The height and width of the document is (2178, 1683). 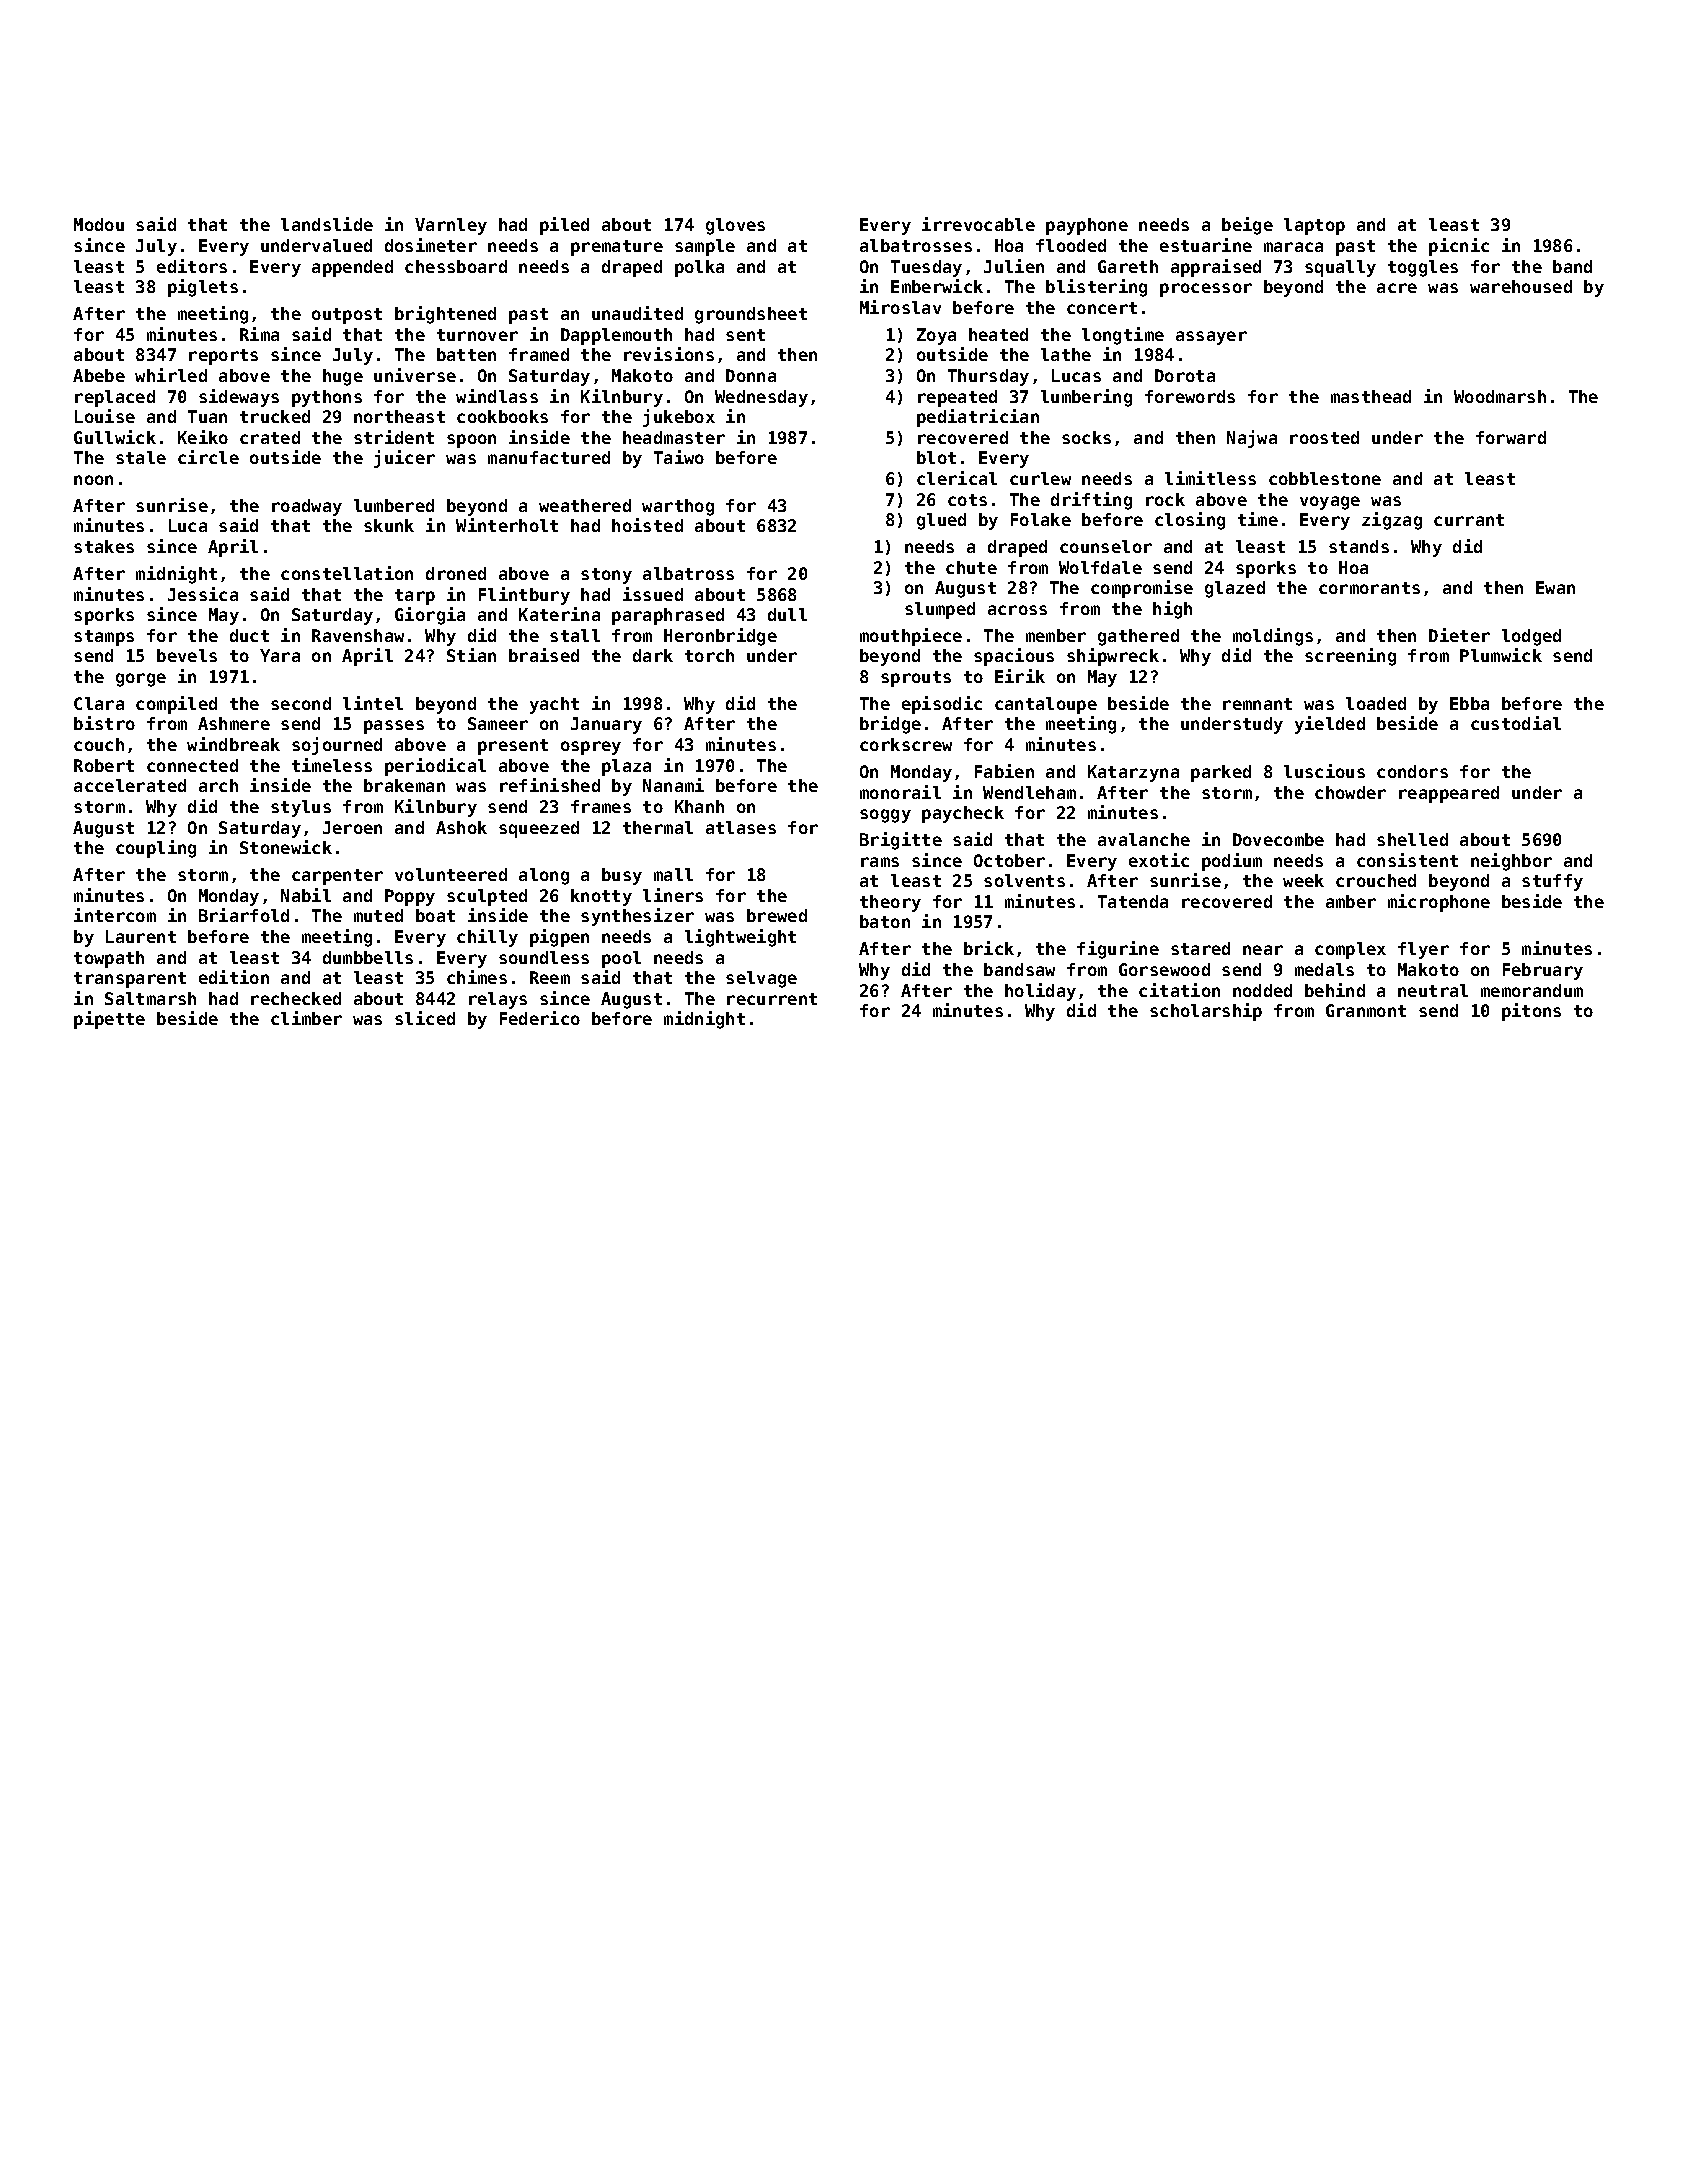 What do you see at coordinates (1210, 478) in the document?
I see `limitless` at bounding box center [1210, 478].
